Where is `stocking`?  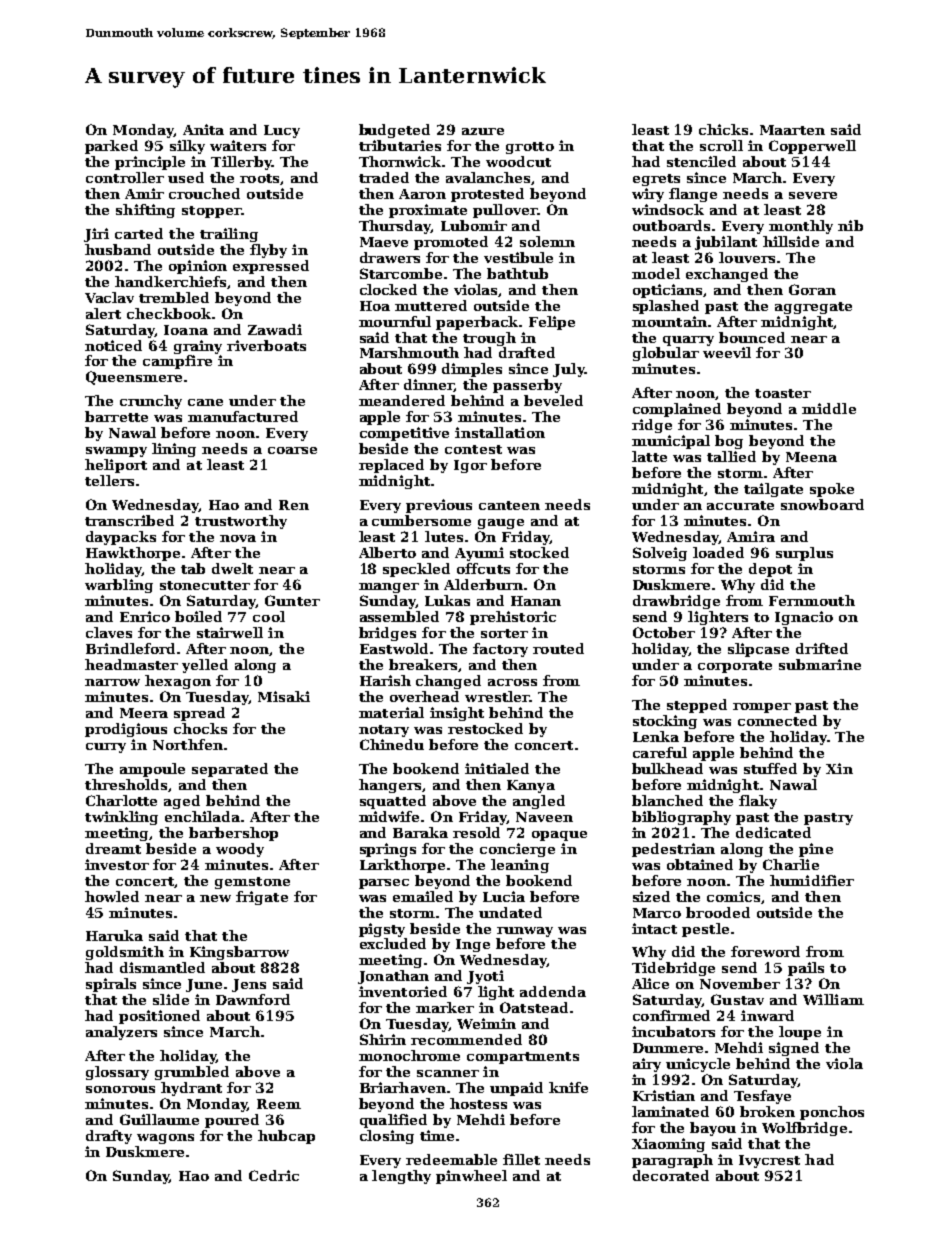 stocking is located at coordinates (665, 722).
